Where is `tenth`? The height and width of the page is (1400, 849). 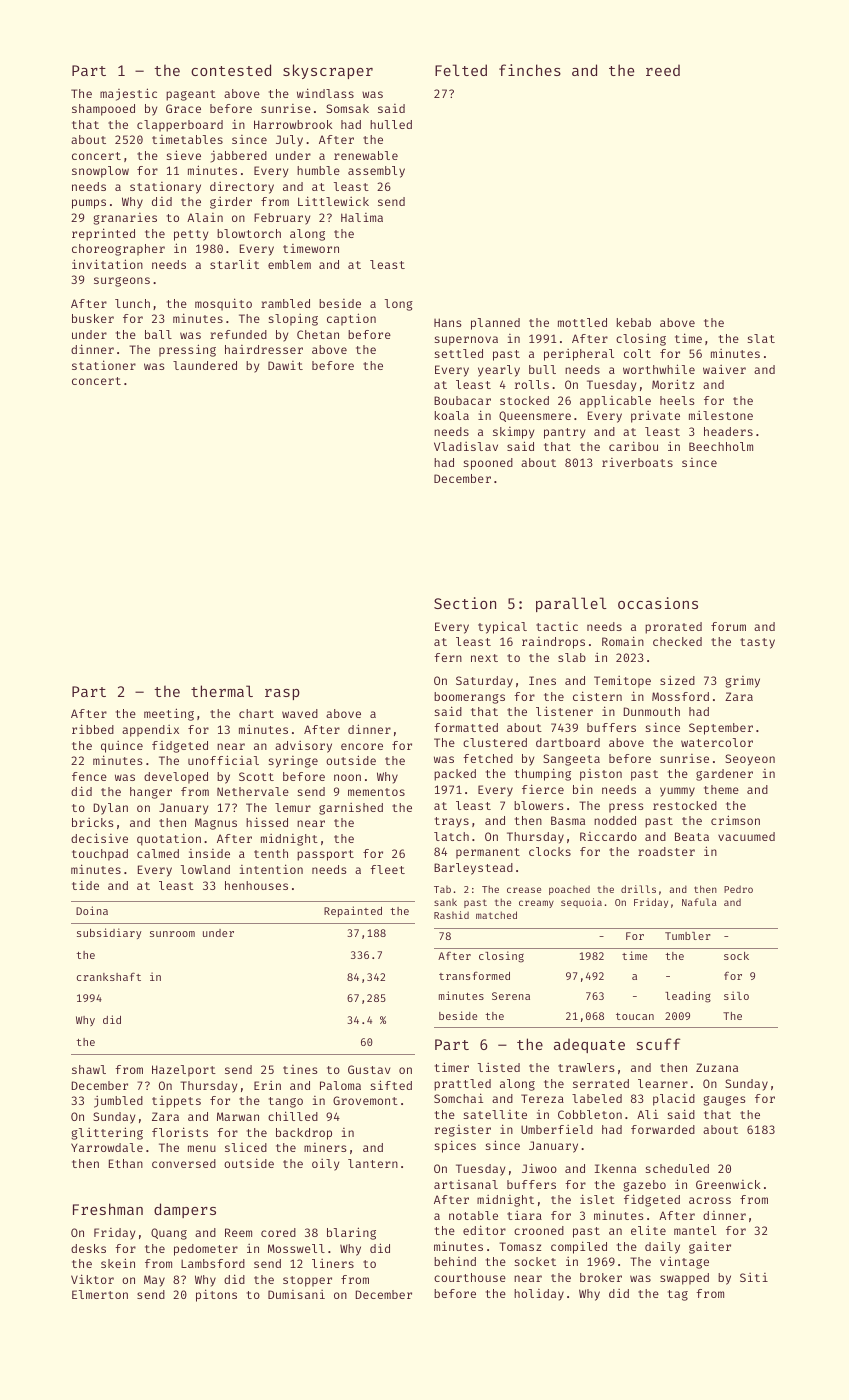 tenth is located at coordinates (271, 853).
